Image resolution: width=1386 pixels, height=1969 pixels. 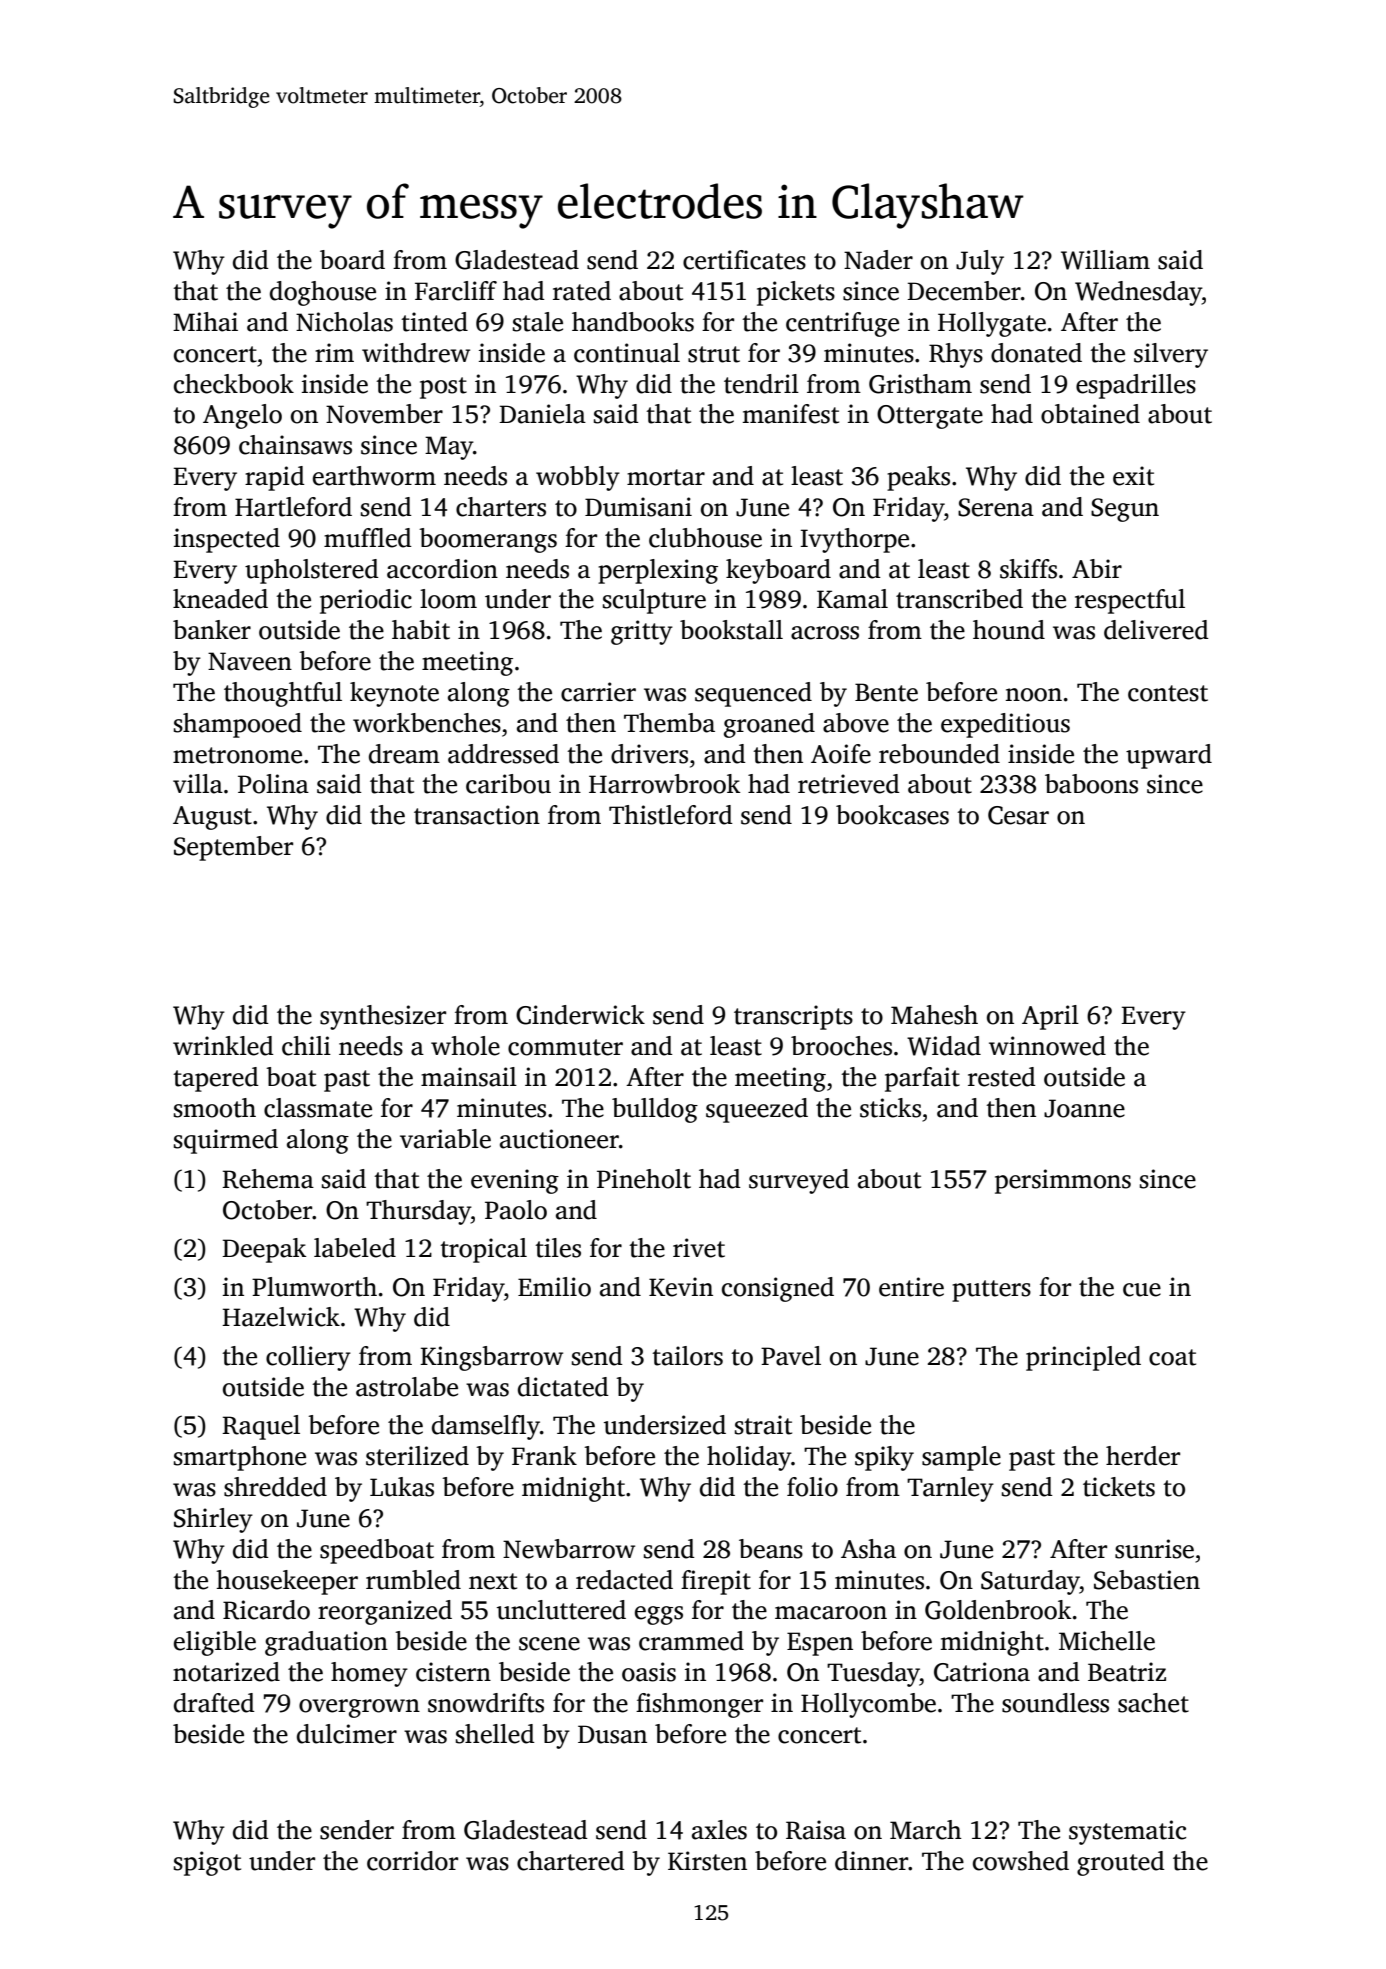 What do you see at coordinates (1083, 1358) in the image?
I see `principled` at bounding box center [1083, 1358].
